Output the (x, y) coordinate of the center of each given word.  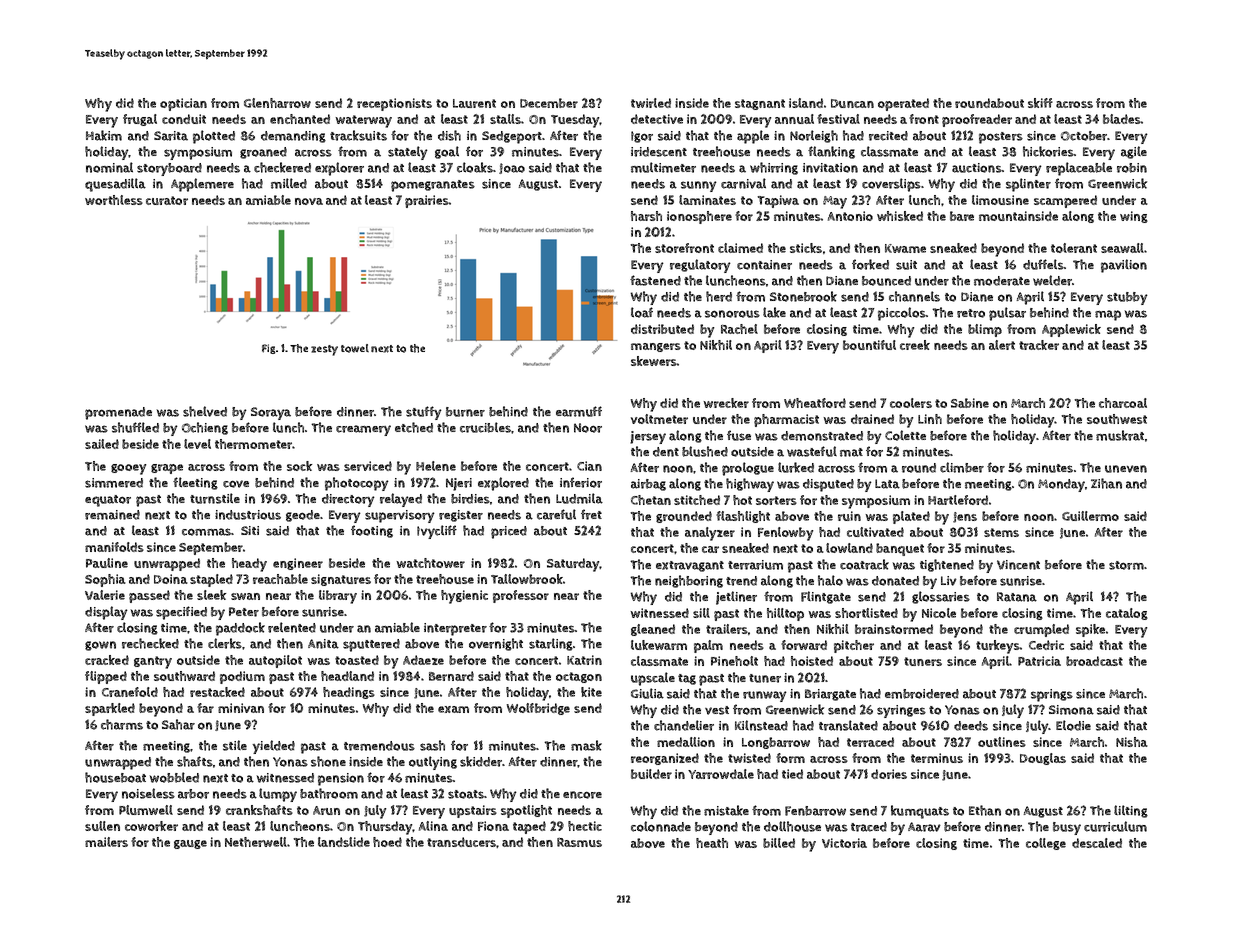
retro (971, 313)
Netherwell (256, 842)
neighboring (689, 581)
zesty (324, 350)
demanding (293, 137)
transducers (461, 842)
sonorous (732, 314)
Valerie (105, 595)
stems (1001, 532)
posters (1001, 138)
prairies (427, 201)
